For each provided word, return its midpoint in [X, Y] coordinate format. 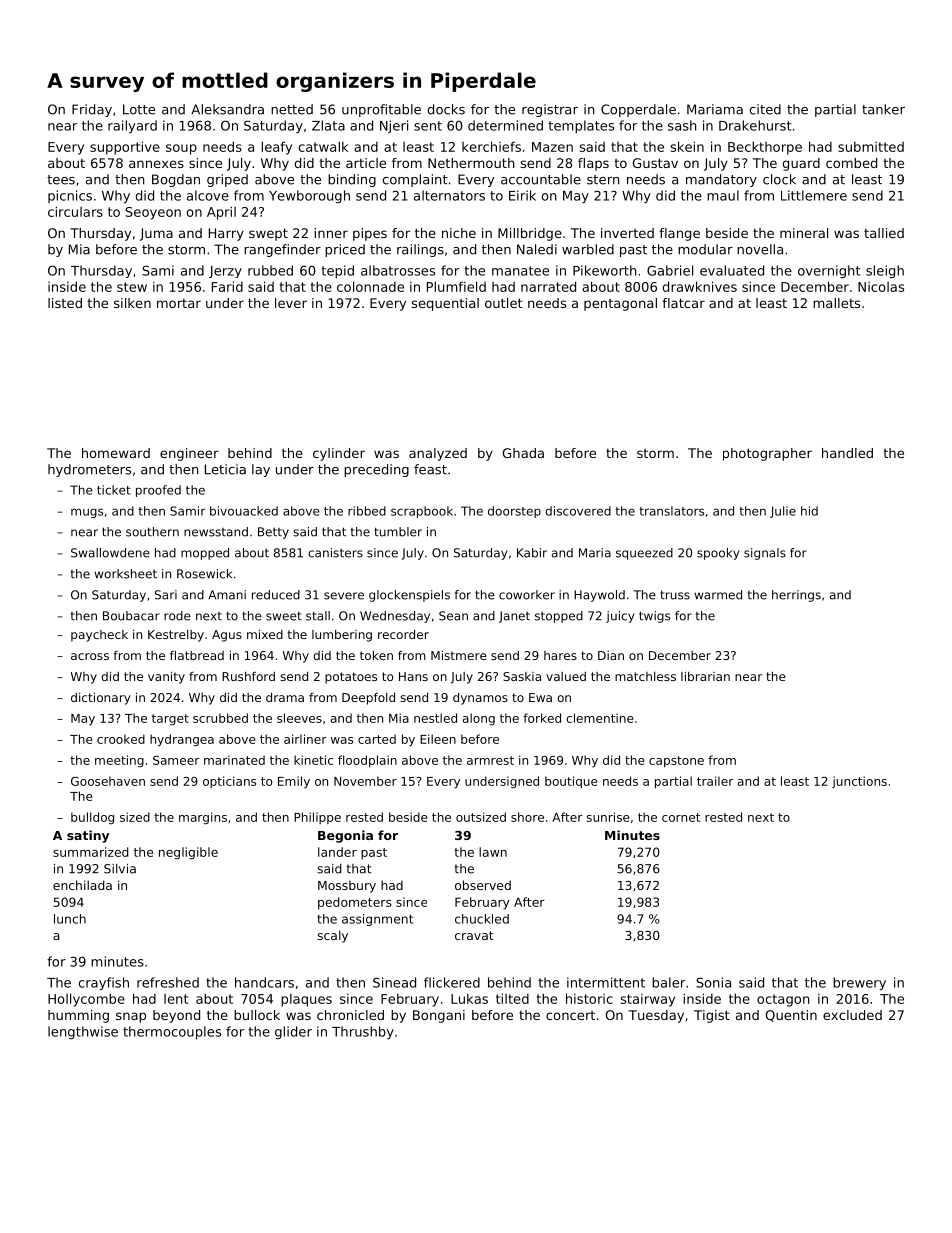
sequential [445, 304]
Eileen [438, 739]
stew [132, 287]
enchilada [82, 885]
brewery [859, 983]
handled [847, 453]
